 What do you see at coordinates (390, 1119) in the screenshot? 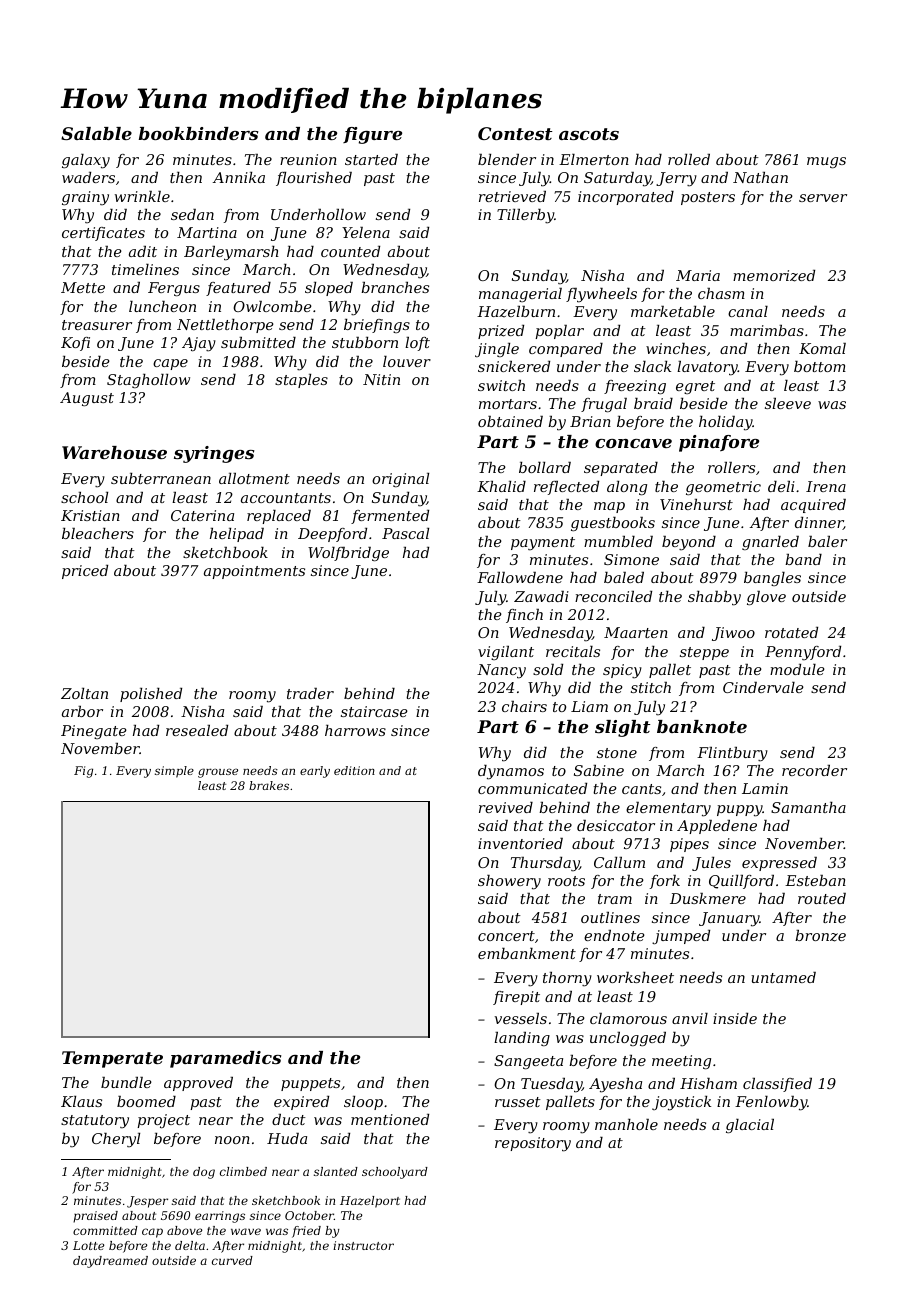
I see `mentioned` at bounding box center [390, 1119].
